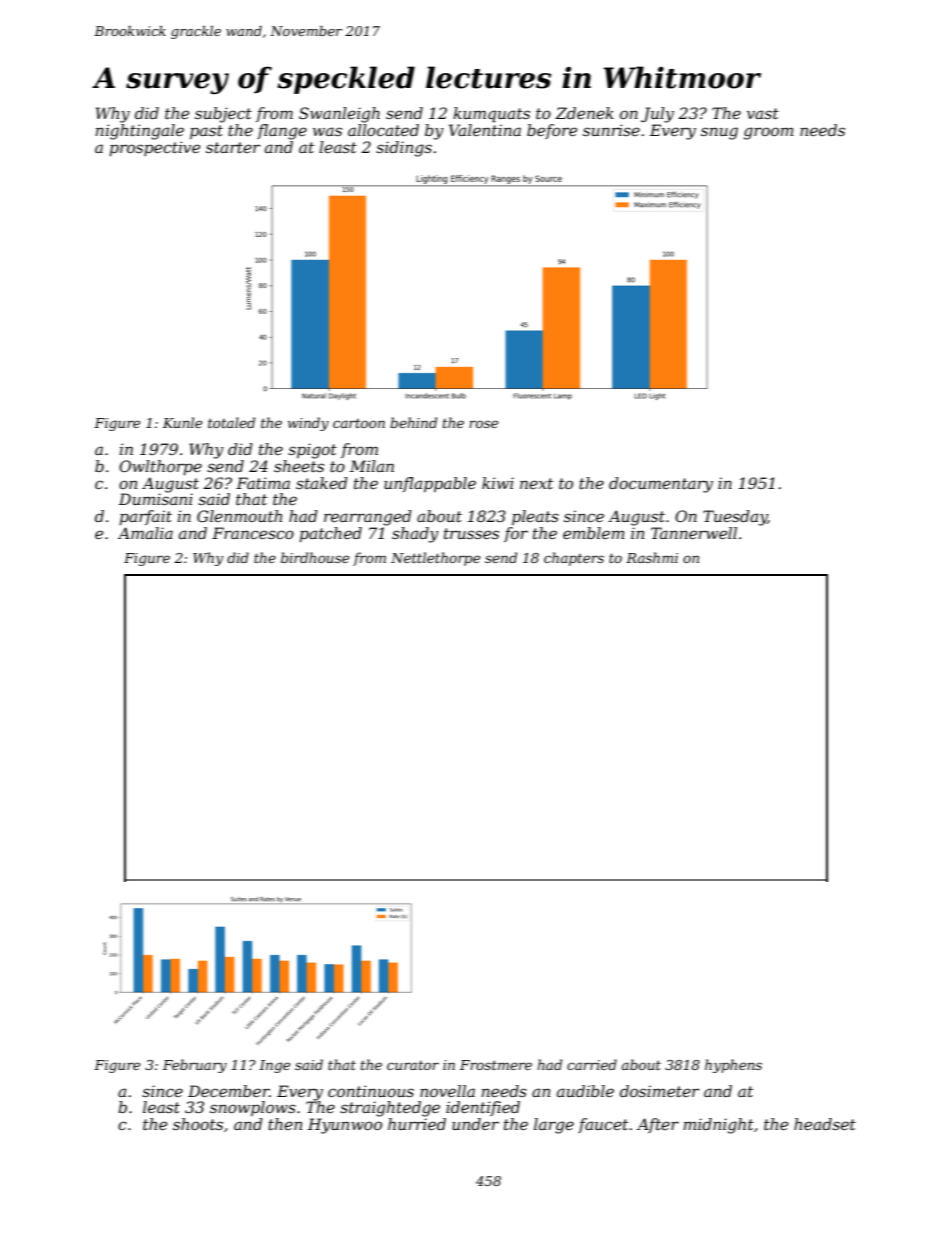  What do you see at coordinates (435, 559) in the document?
I see `Nettlethorpe` at bounding box center [435, 559].
